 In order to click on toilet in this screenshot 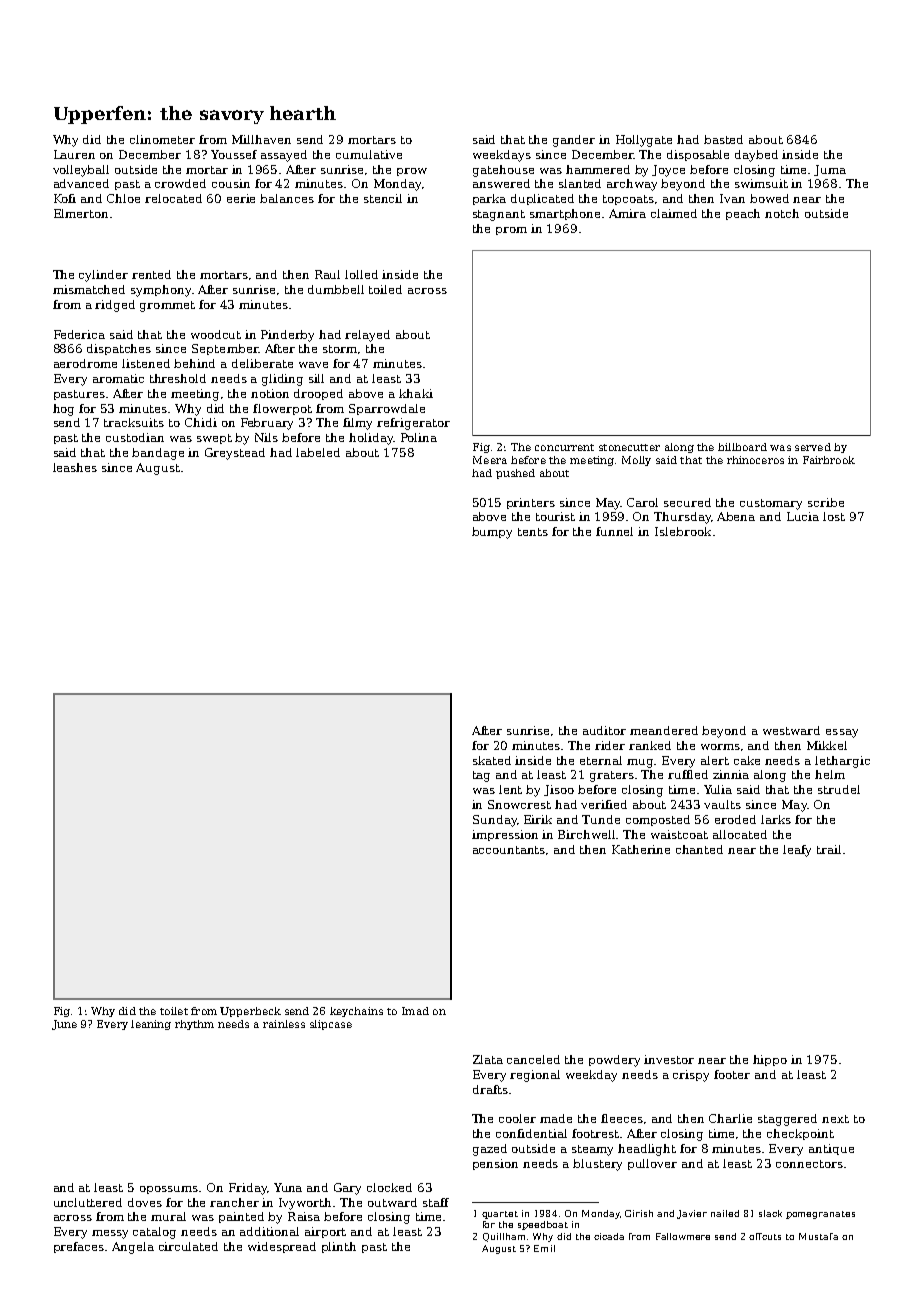, I will do `click(174, 1011)`.
